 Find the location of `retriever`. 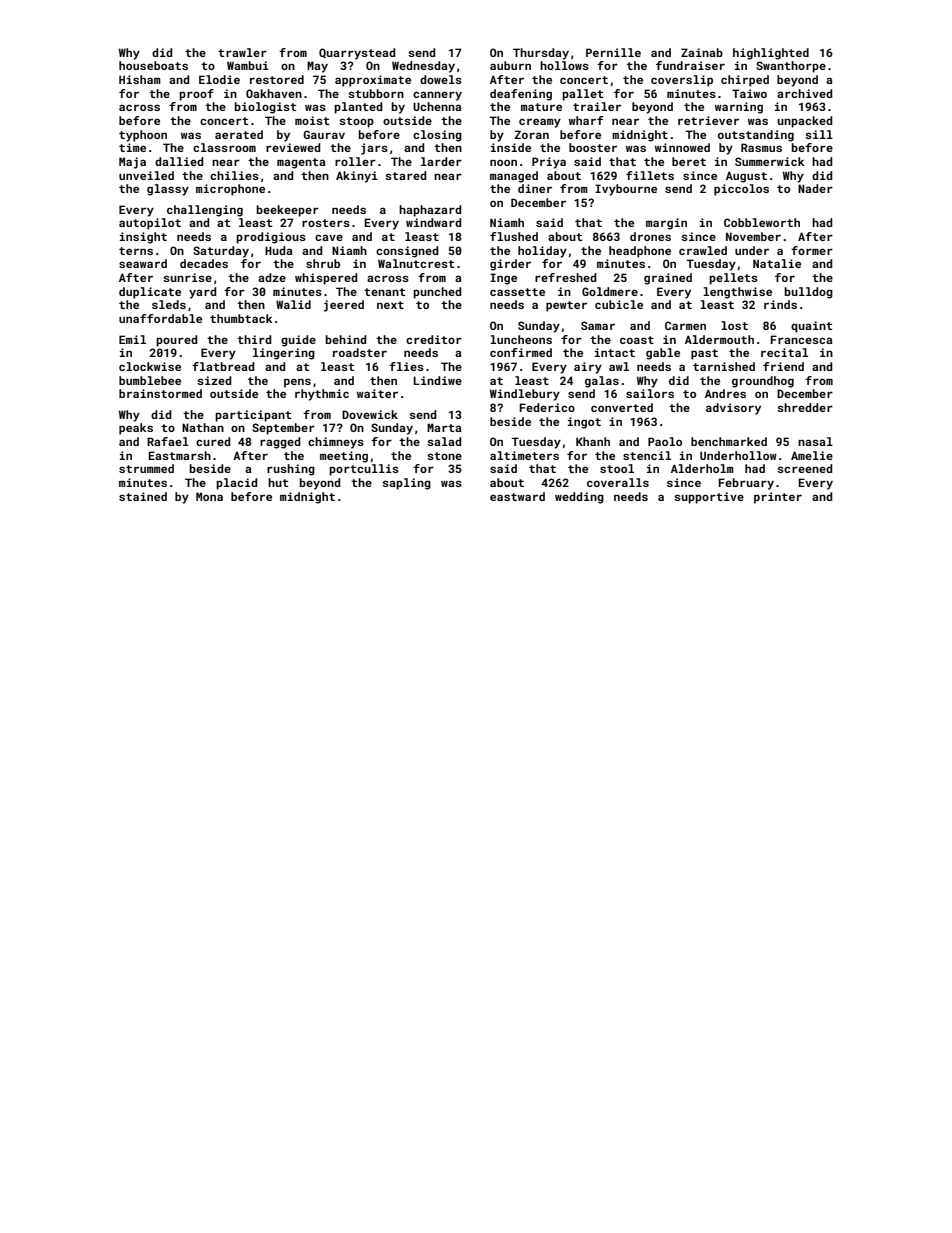

retriever is located at coordinates (708, 120).
